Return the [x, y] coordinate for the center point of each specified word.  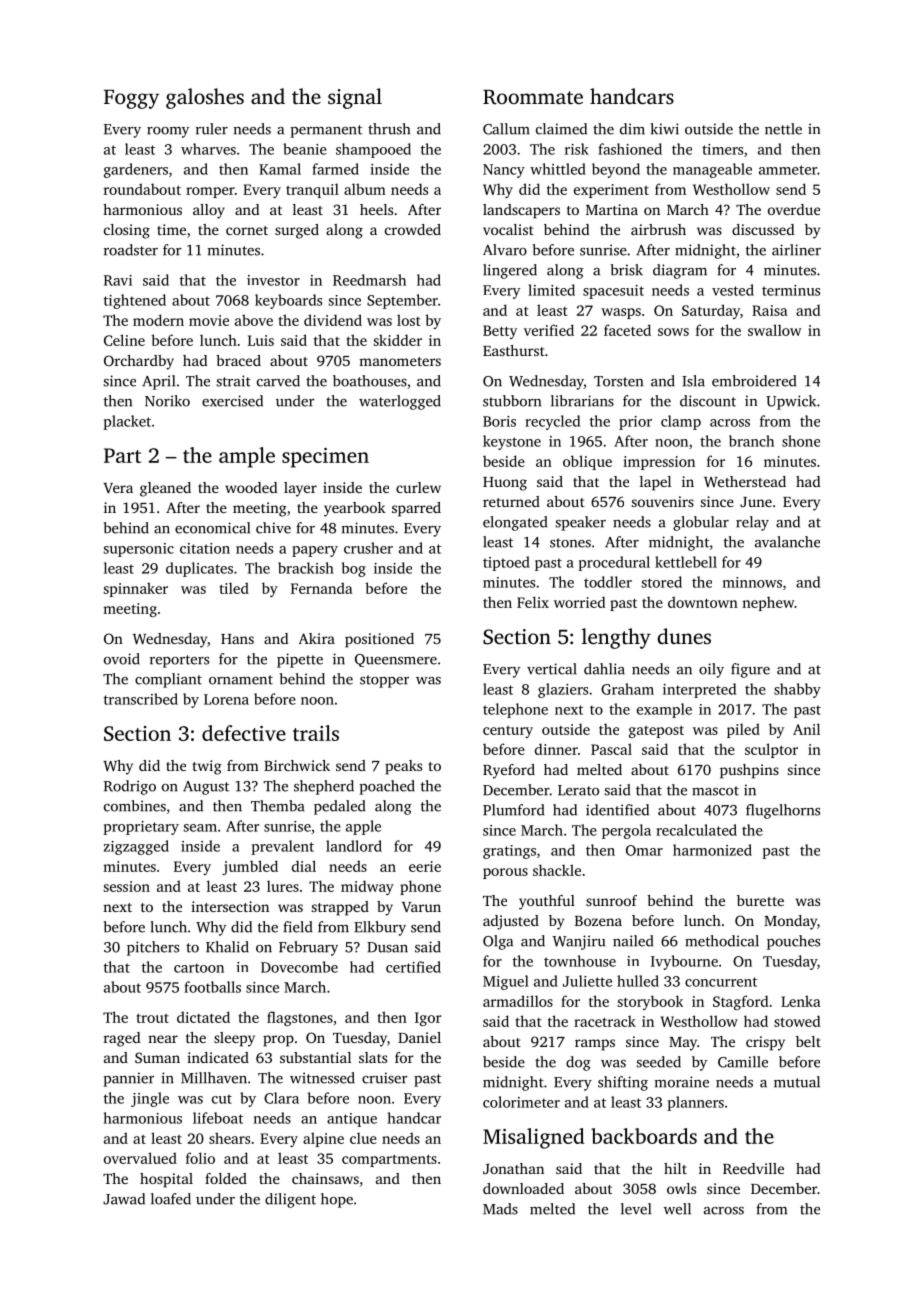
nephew [768, 603]
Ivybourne [684, 962]
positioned [379, 640]
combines [135, 806]
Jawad [124, 1199]
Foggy [131, 99]
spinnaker [136, 589]
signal [355, 98]
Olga [498, 942]
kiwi [665, 129]
